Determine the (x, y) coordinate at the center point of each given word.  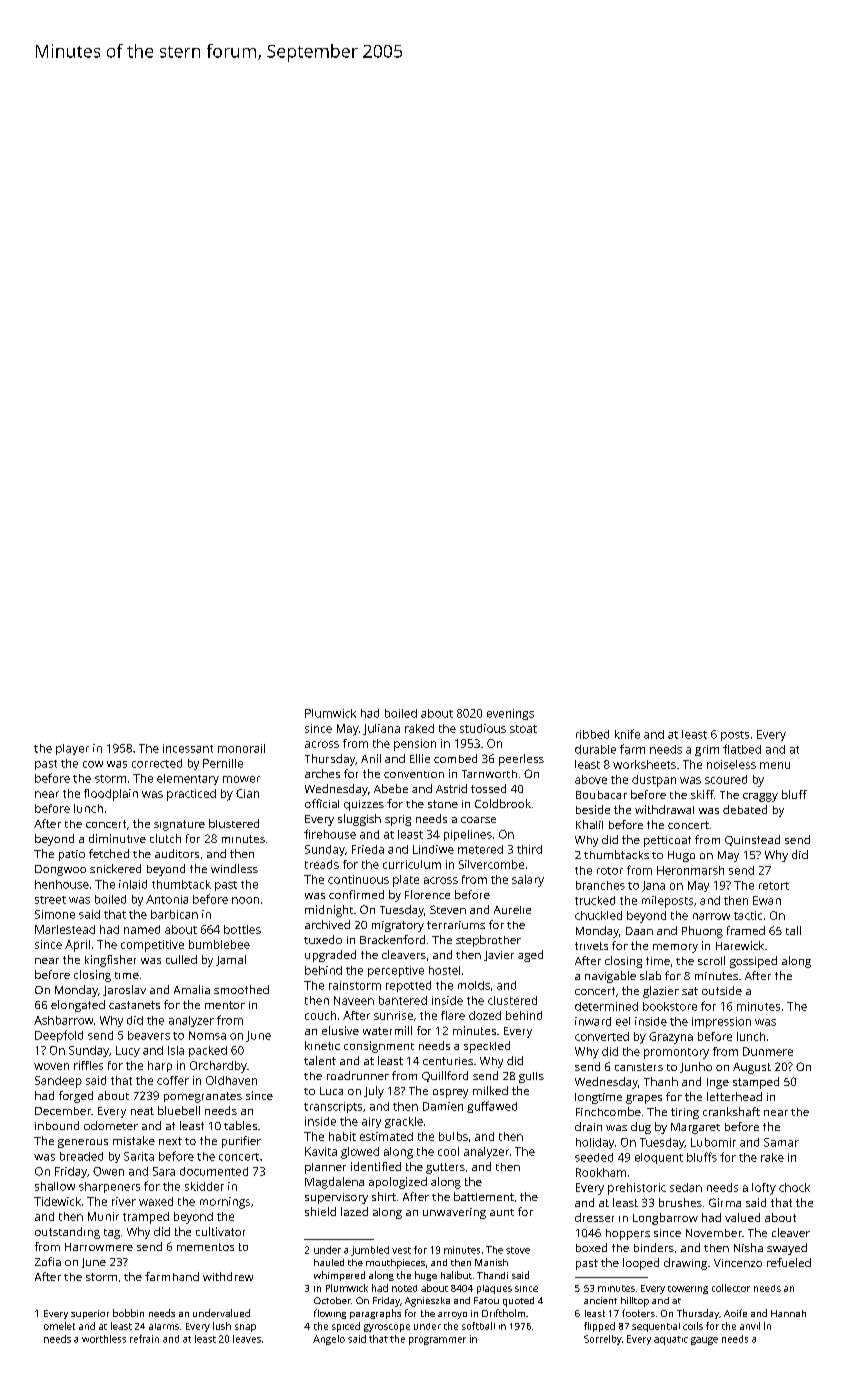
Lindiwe (433, 849)
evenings (510, 714)
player (72, 749)
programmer (437, 1341)
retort (774, 886)
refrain (144, 1339)
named (142, 929)
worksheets (644, 764)
